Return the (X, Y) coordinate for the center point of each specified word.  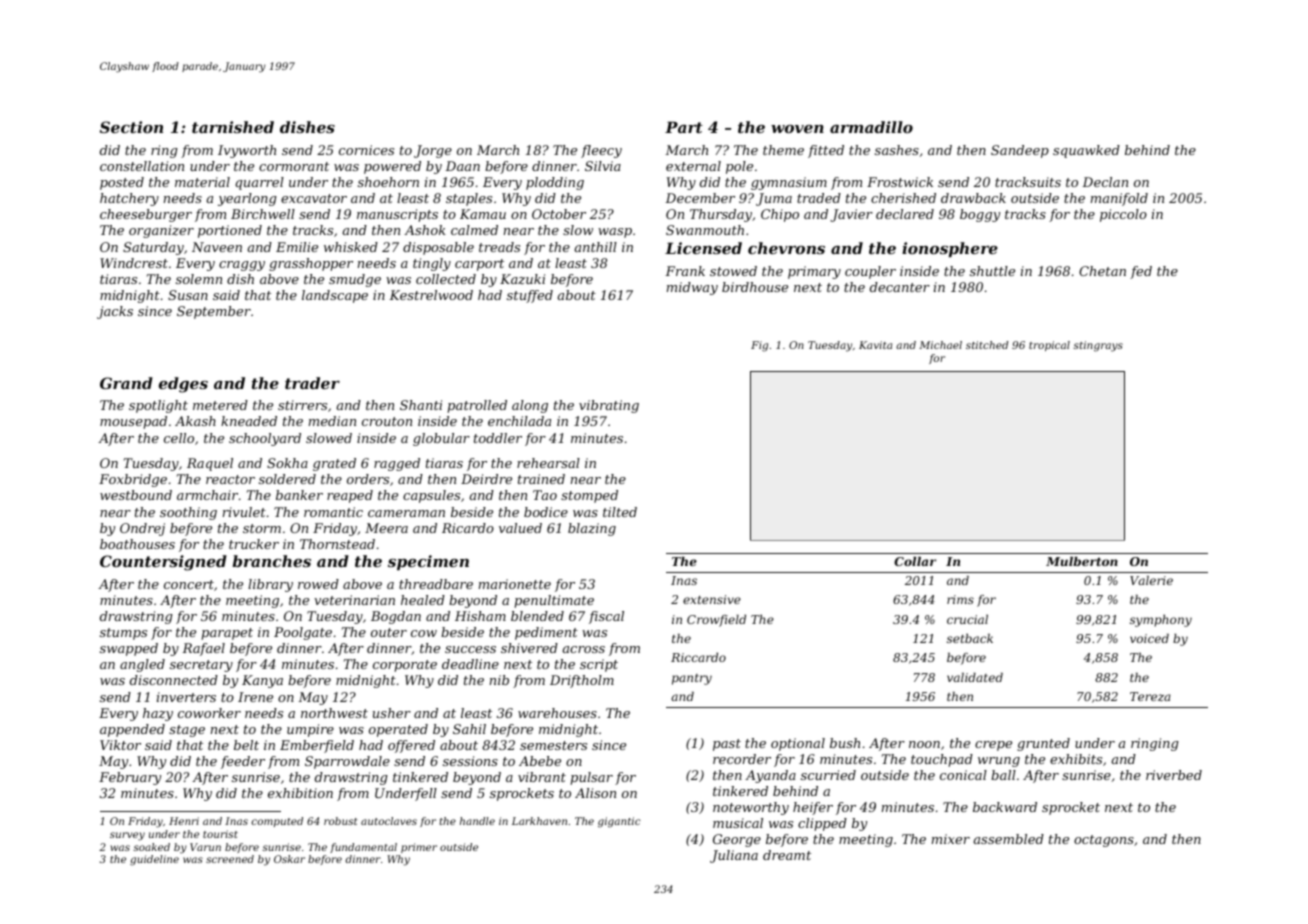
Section (131, 127)
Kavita (875, 345)
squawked (1086, 151)
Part (684, 127)
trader (312, 383)
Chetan (1102, 271)
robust (341, 821)
